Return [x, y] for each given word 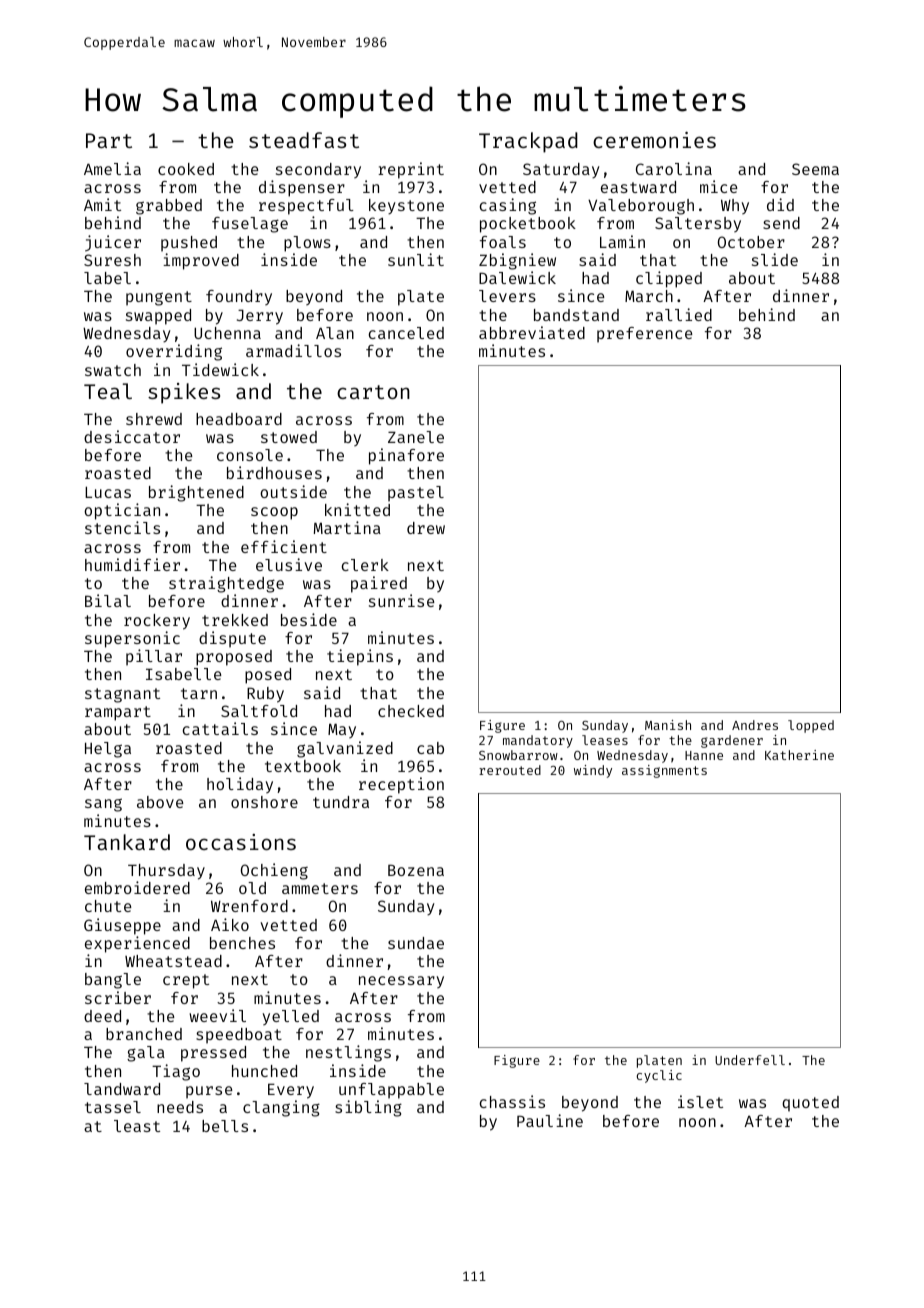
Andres [755, 725]
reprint [411, 170]
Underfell [750, 1060]
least [137, 1126]
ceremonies [654, 140]
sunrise [402, 600]
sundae [416, 943]
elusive [289, 564]
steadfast [304, 140]
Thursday [166, 872]
